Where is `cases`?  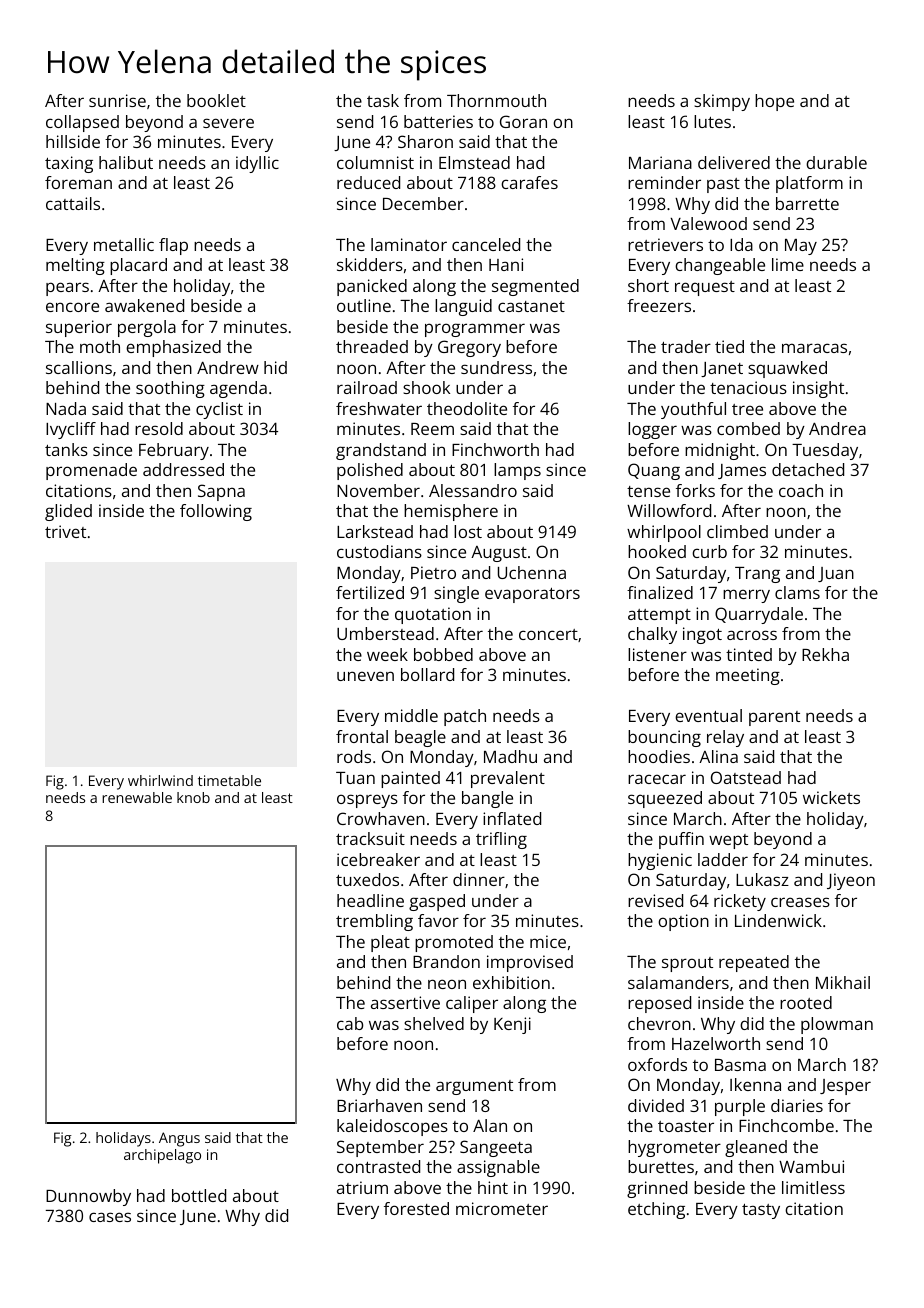 cases is located at coordinates (110, 1217).
